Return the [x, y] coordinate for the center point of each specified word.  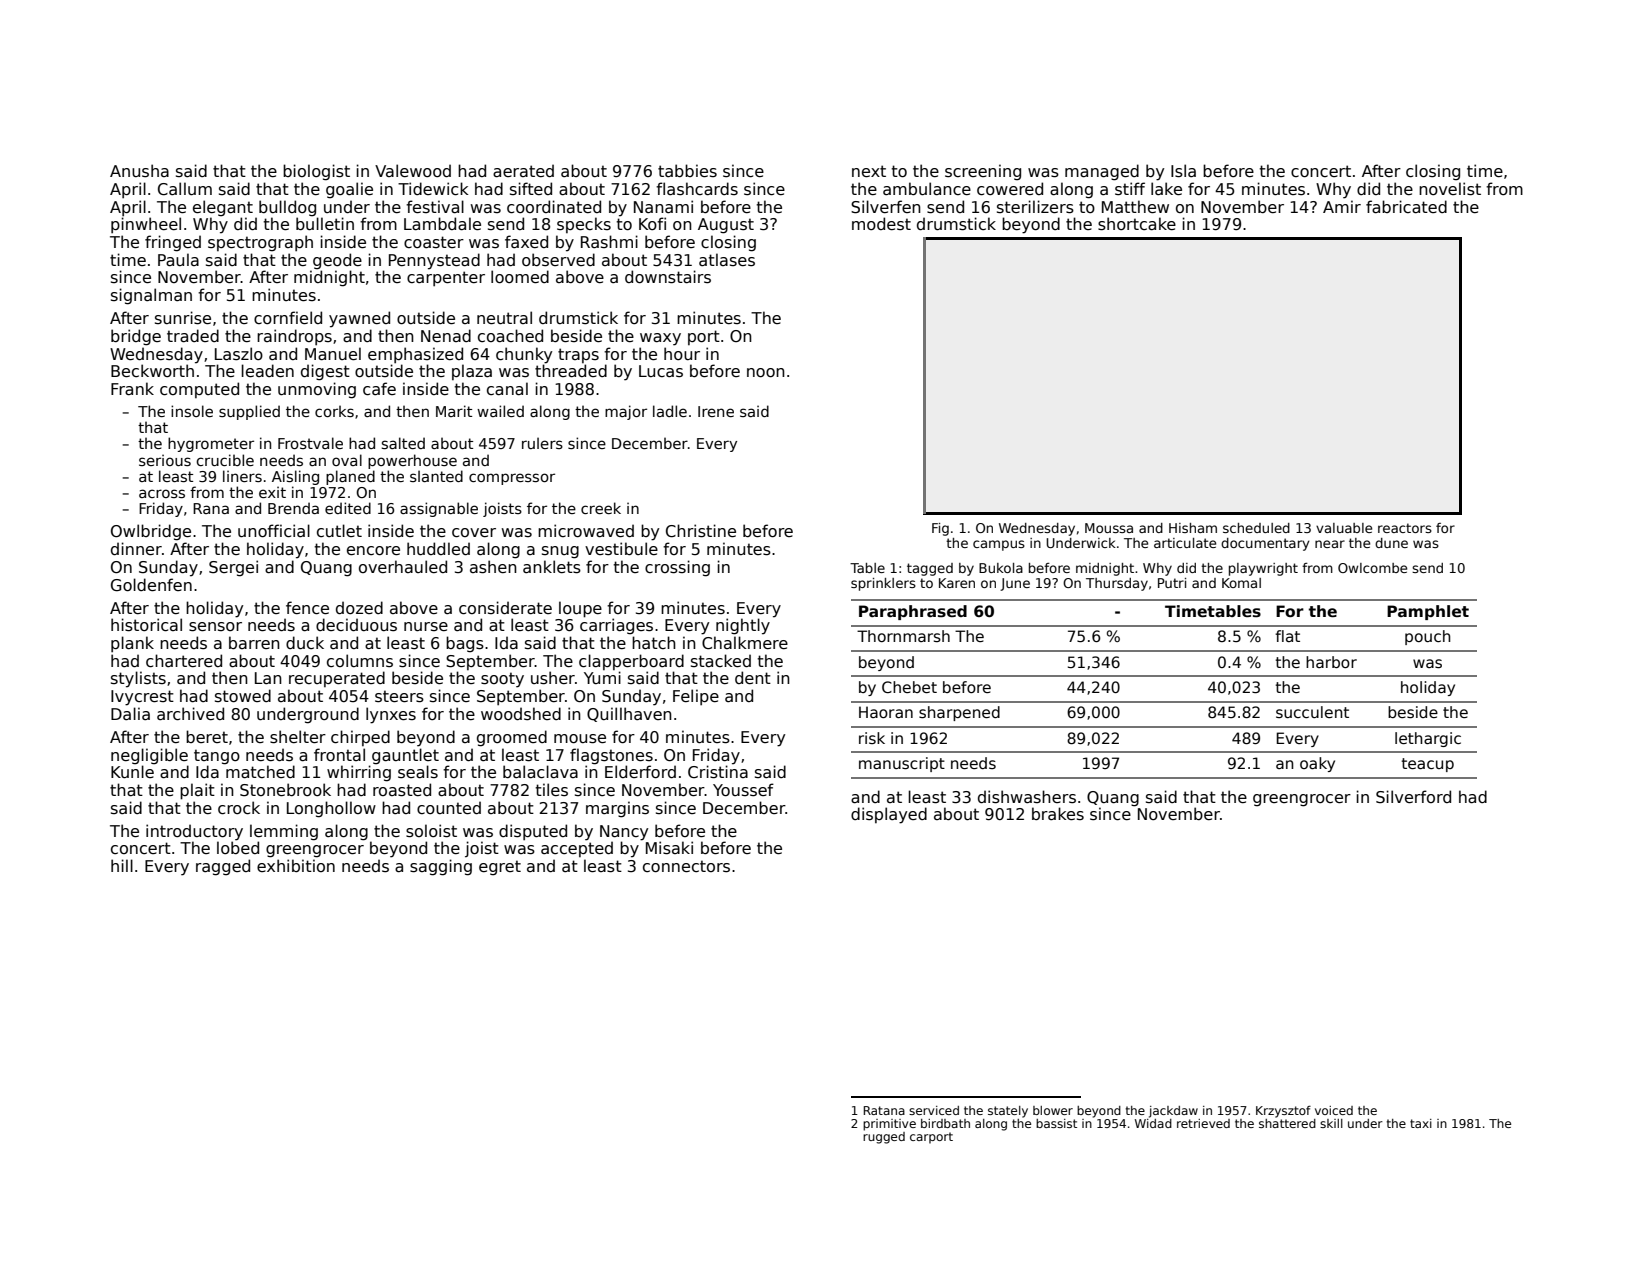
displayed [889, 815]
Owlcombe [1372, 568]
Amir [1342, 206]
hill [122, 865]
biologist [316, 172]
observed [558, 260]
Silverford [1413, 797]
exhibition [296, 865]
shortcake [1137, 224]
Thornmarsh [903, 636]
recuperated [337, 679]
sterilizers [1035, 207]
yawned [359, 319]
